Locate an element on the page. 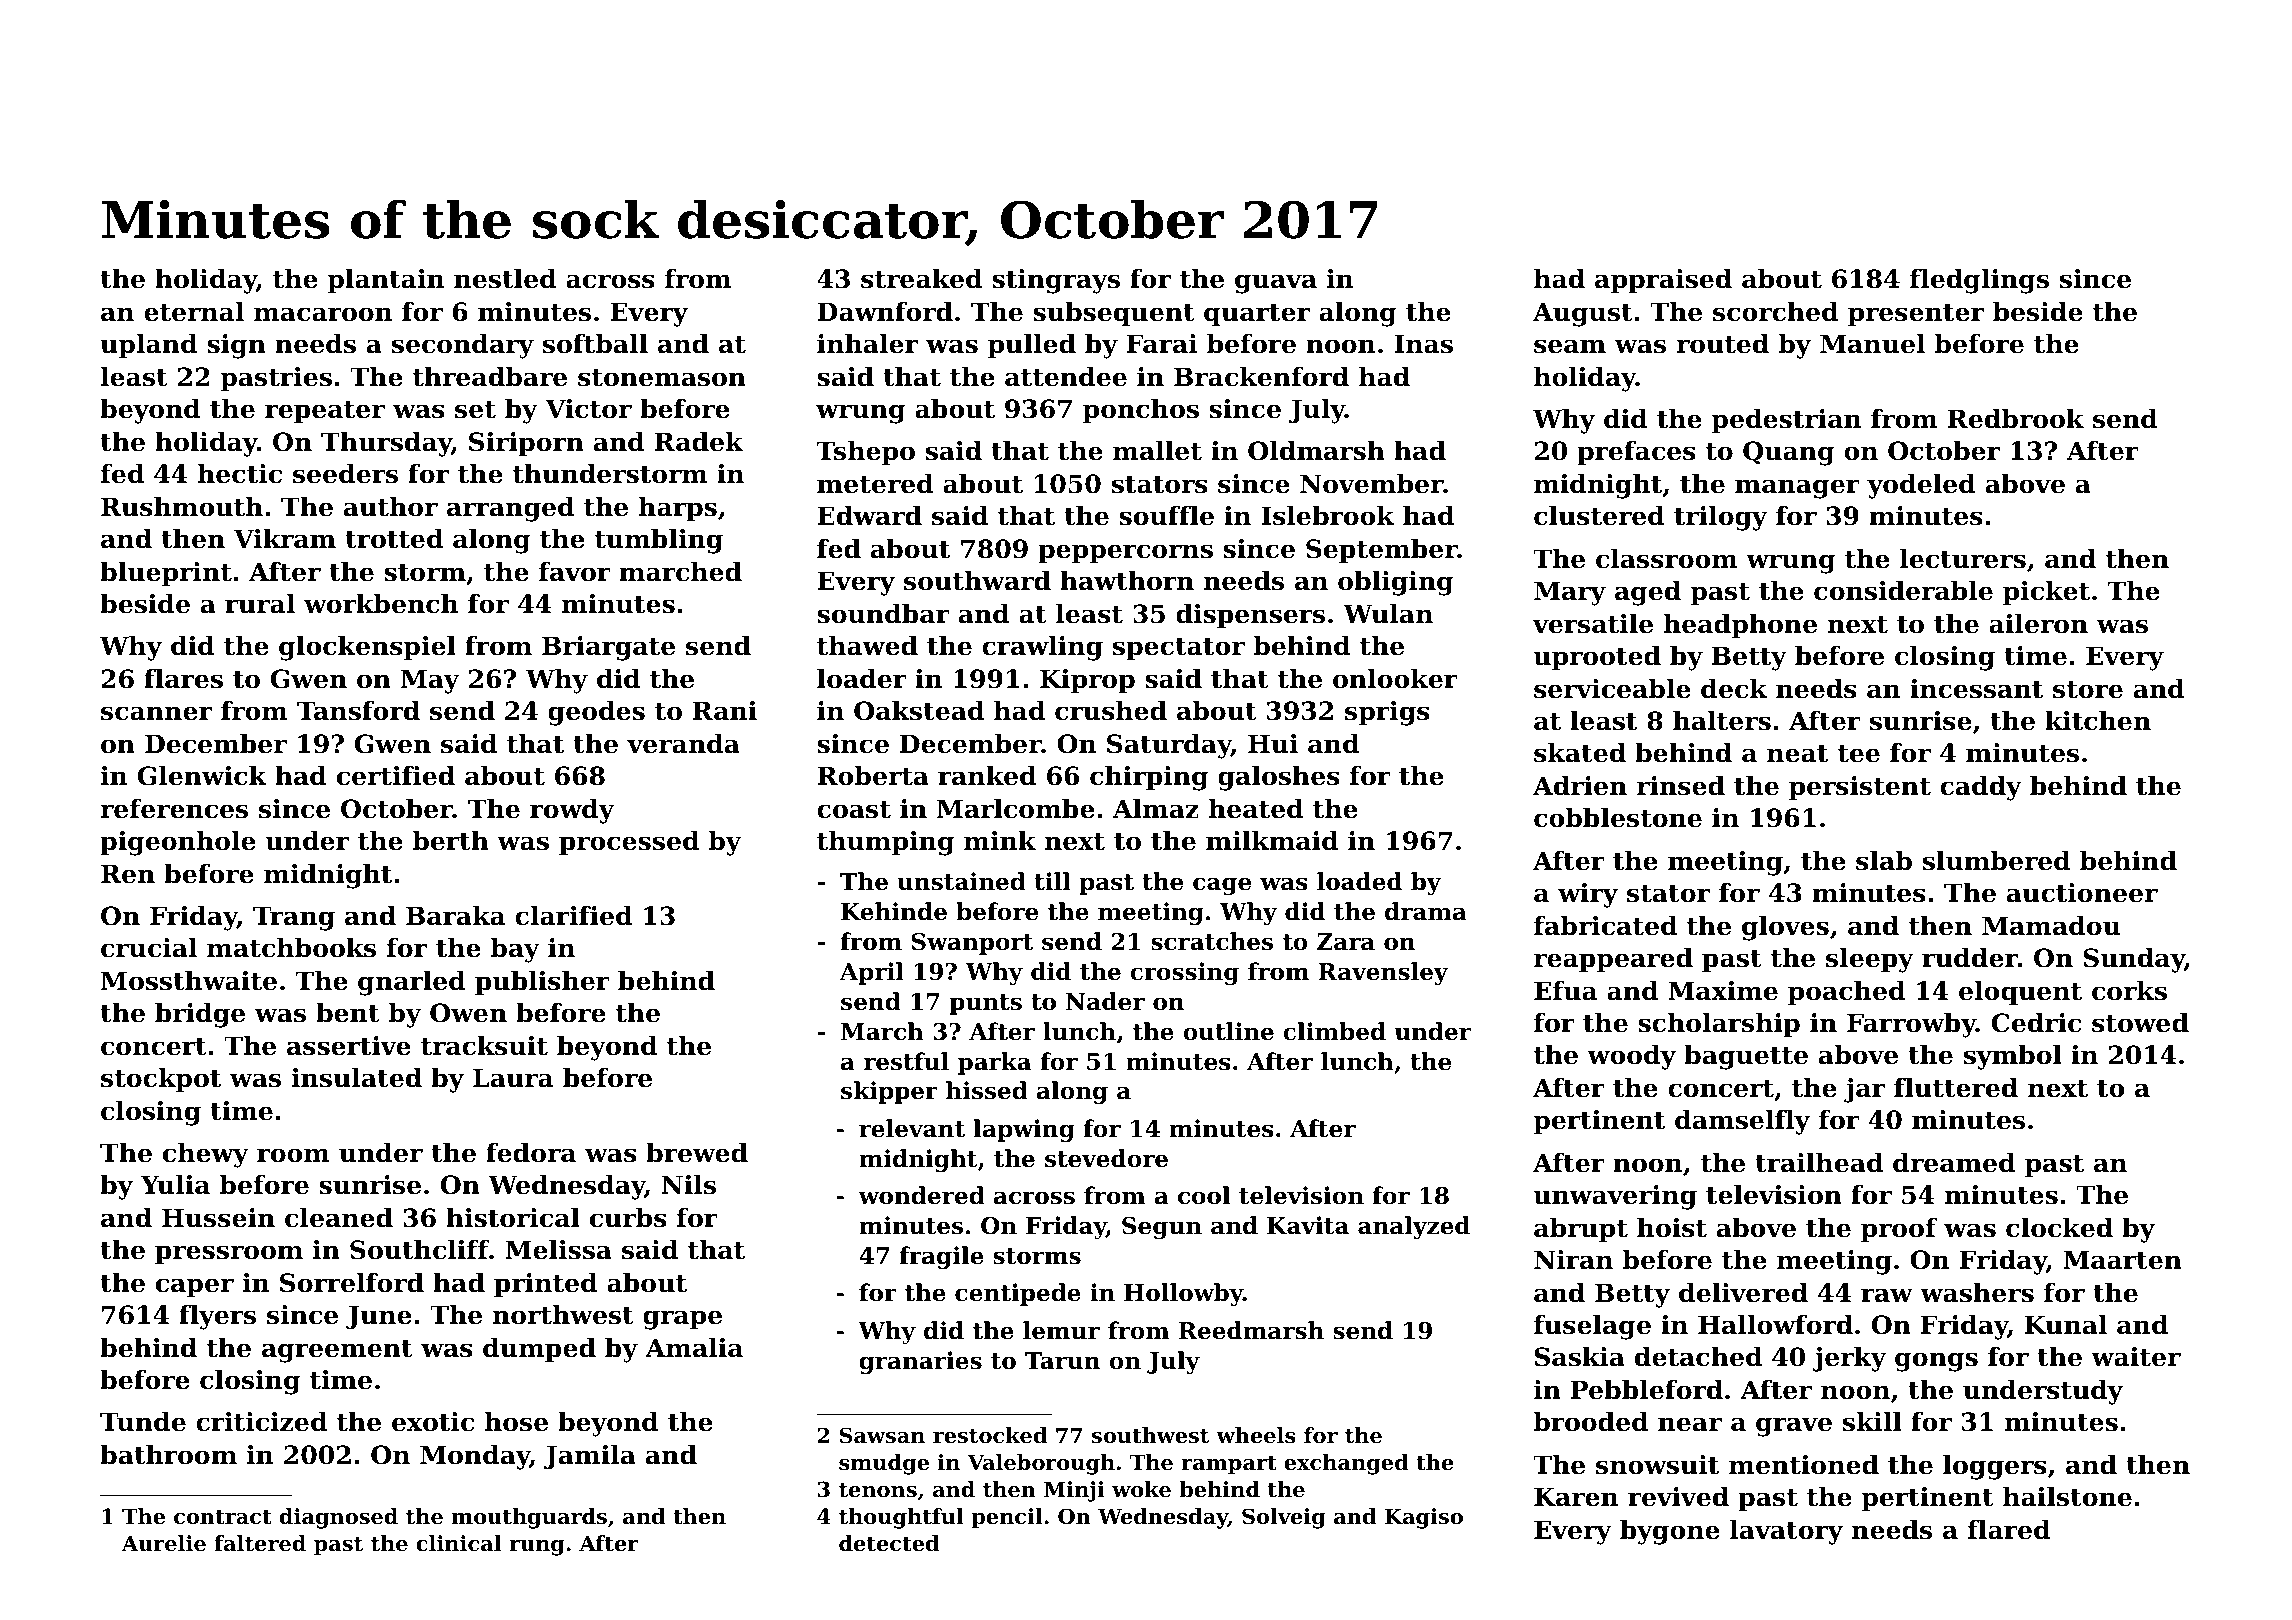 Image resolution: width=2292 pixels, height=1620 pixels. secondary is located at coordinates (463, 346).
